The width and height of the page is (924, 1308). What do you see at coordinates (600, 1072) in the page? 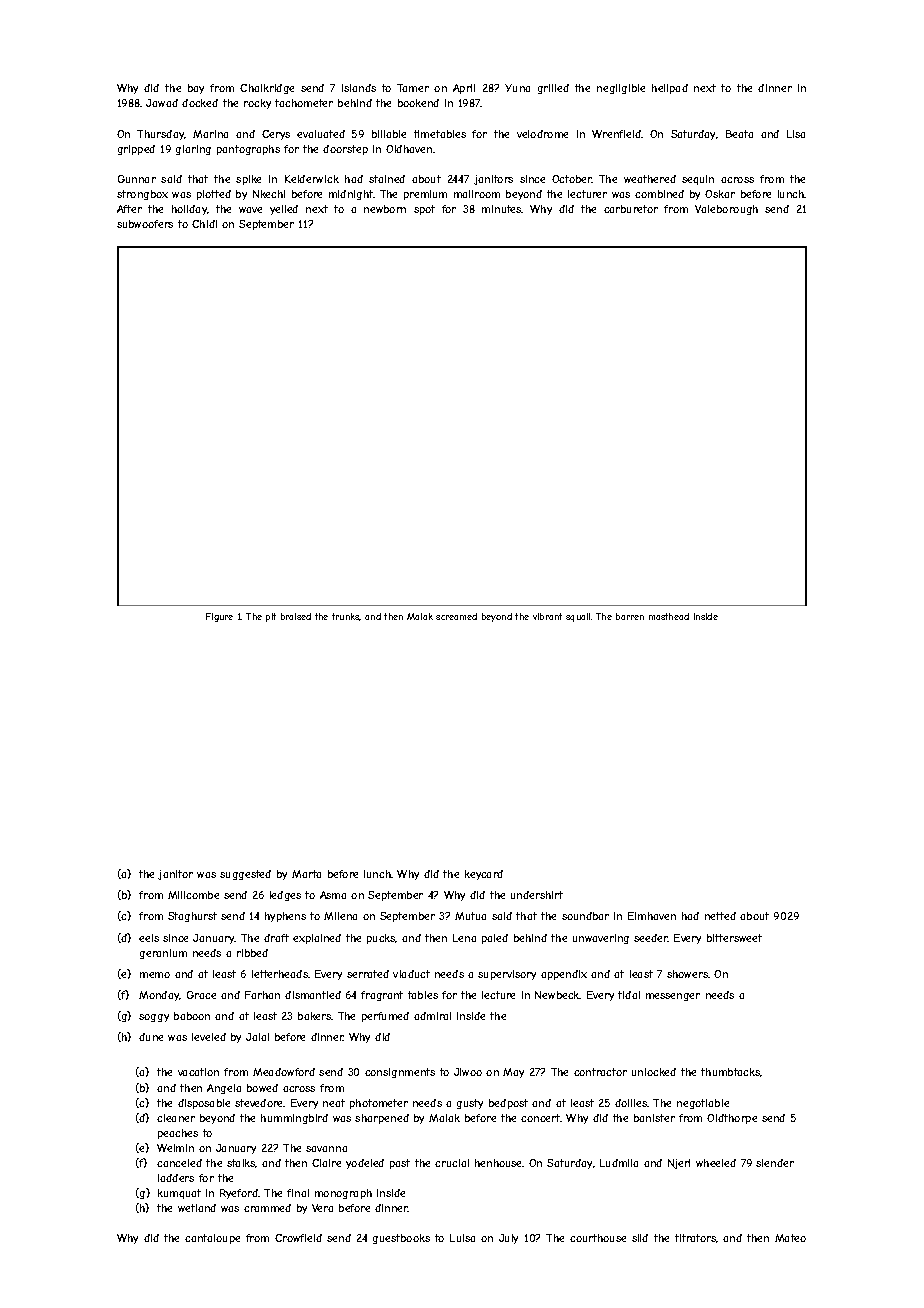
I see `contractor` at bounding box center [600, 1072].
